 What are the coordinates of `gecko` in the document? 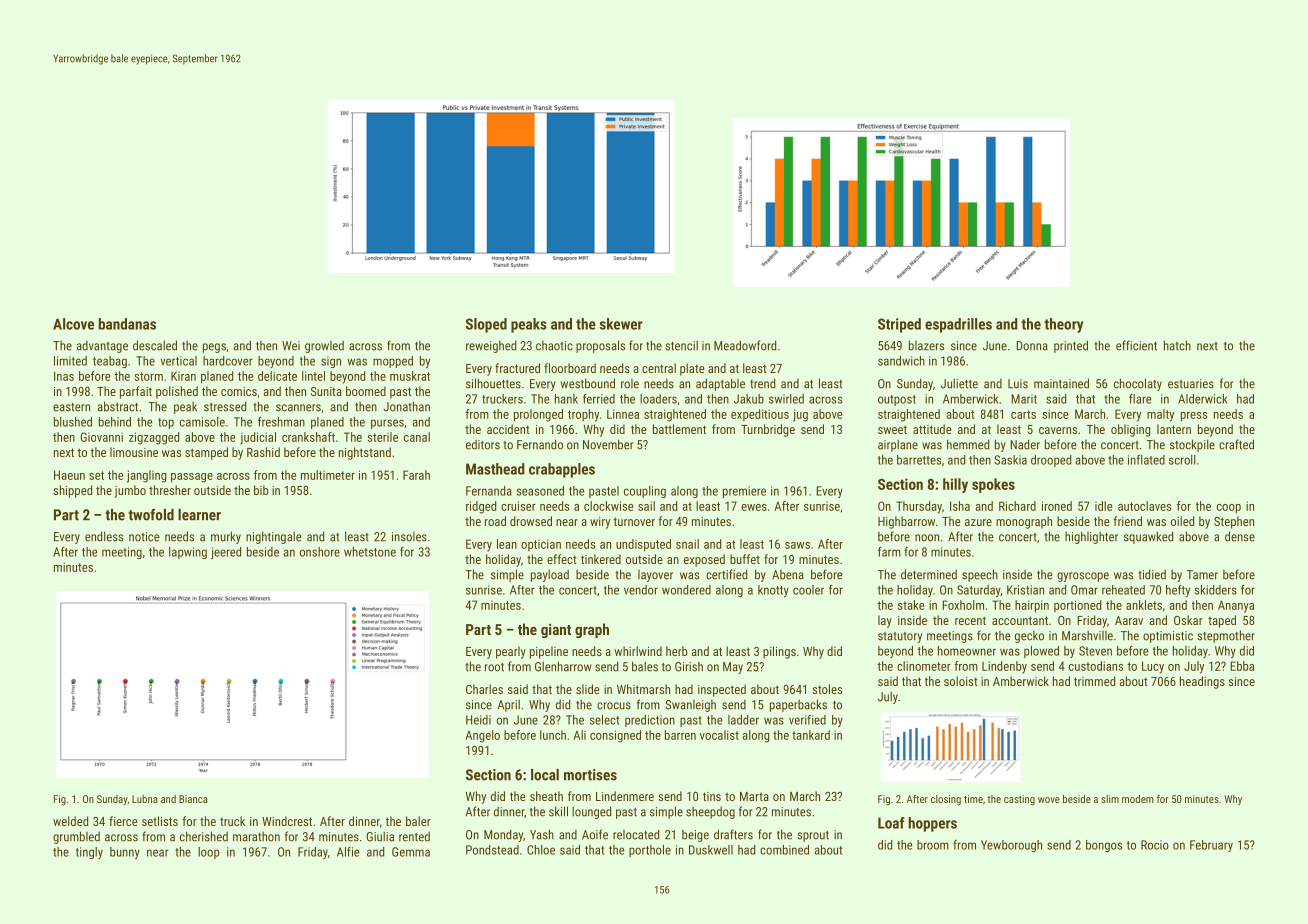 It's located at (1029, 637).
